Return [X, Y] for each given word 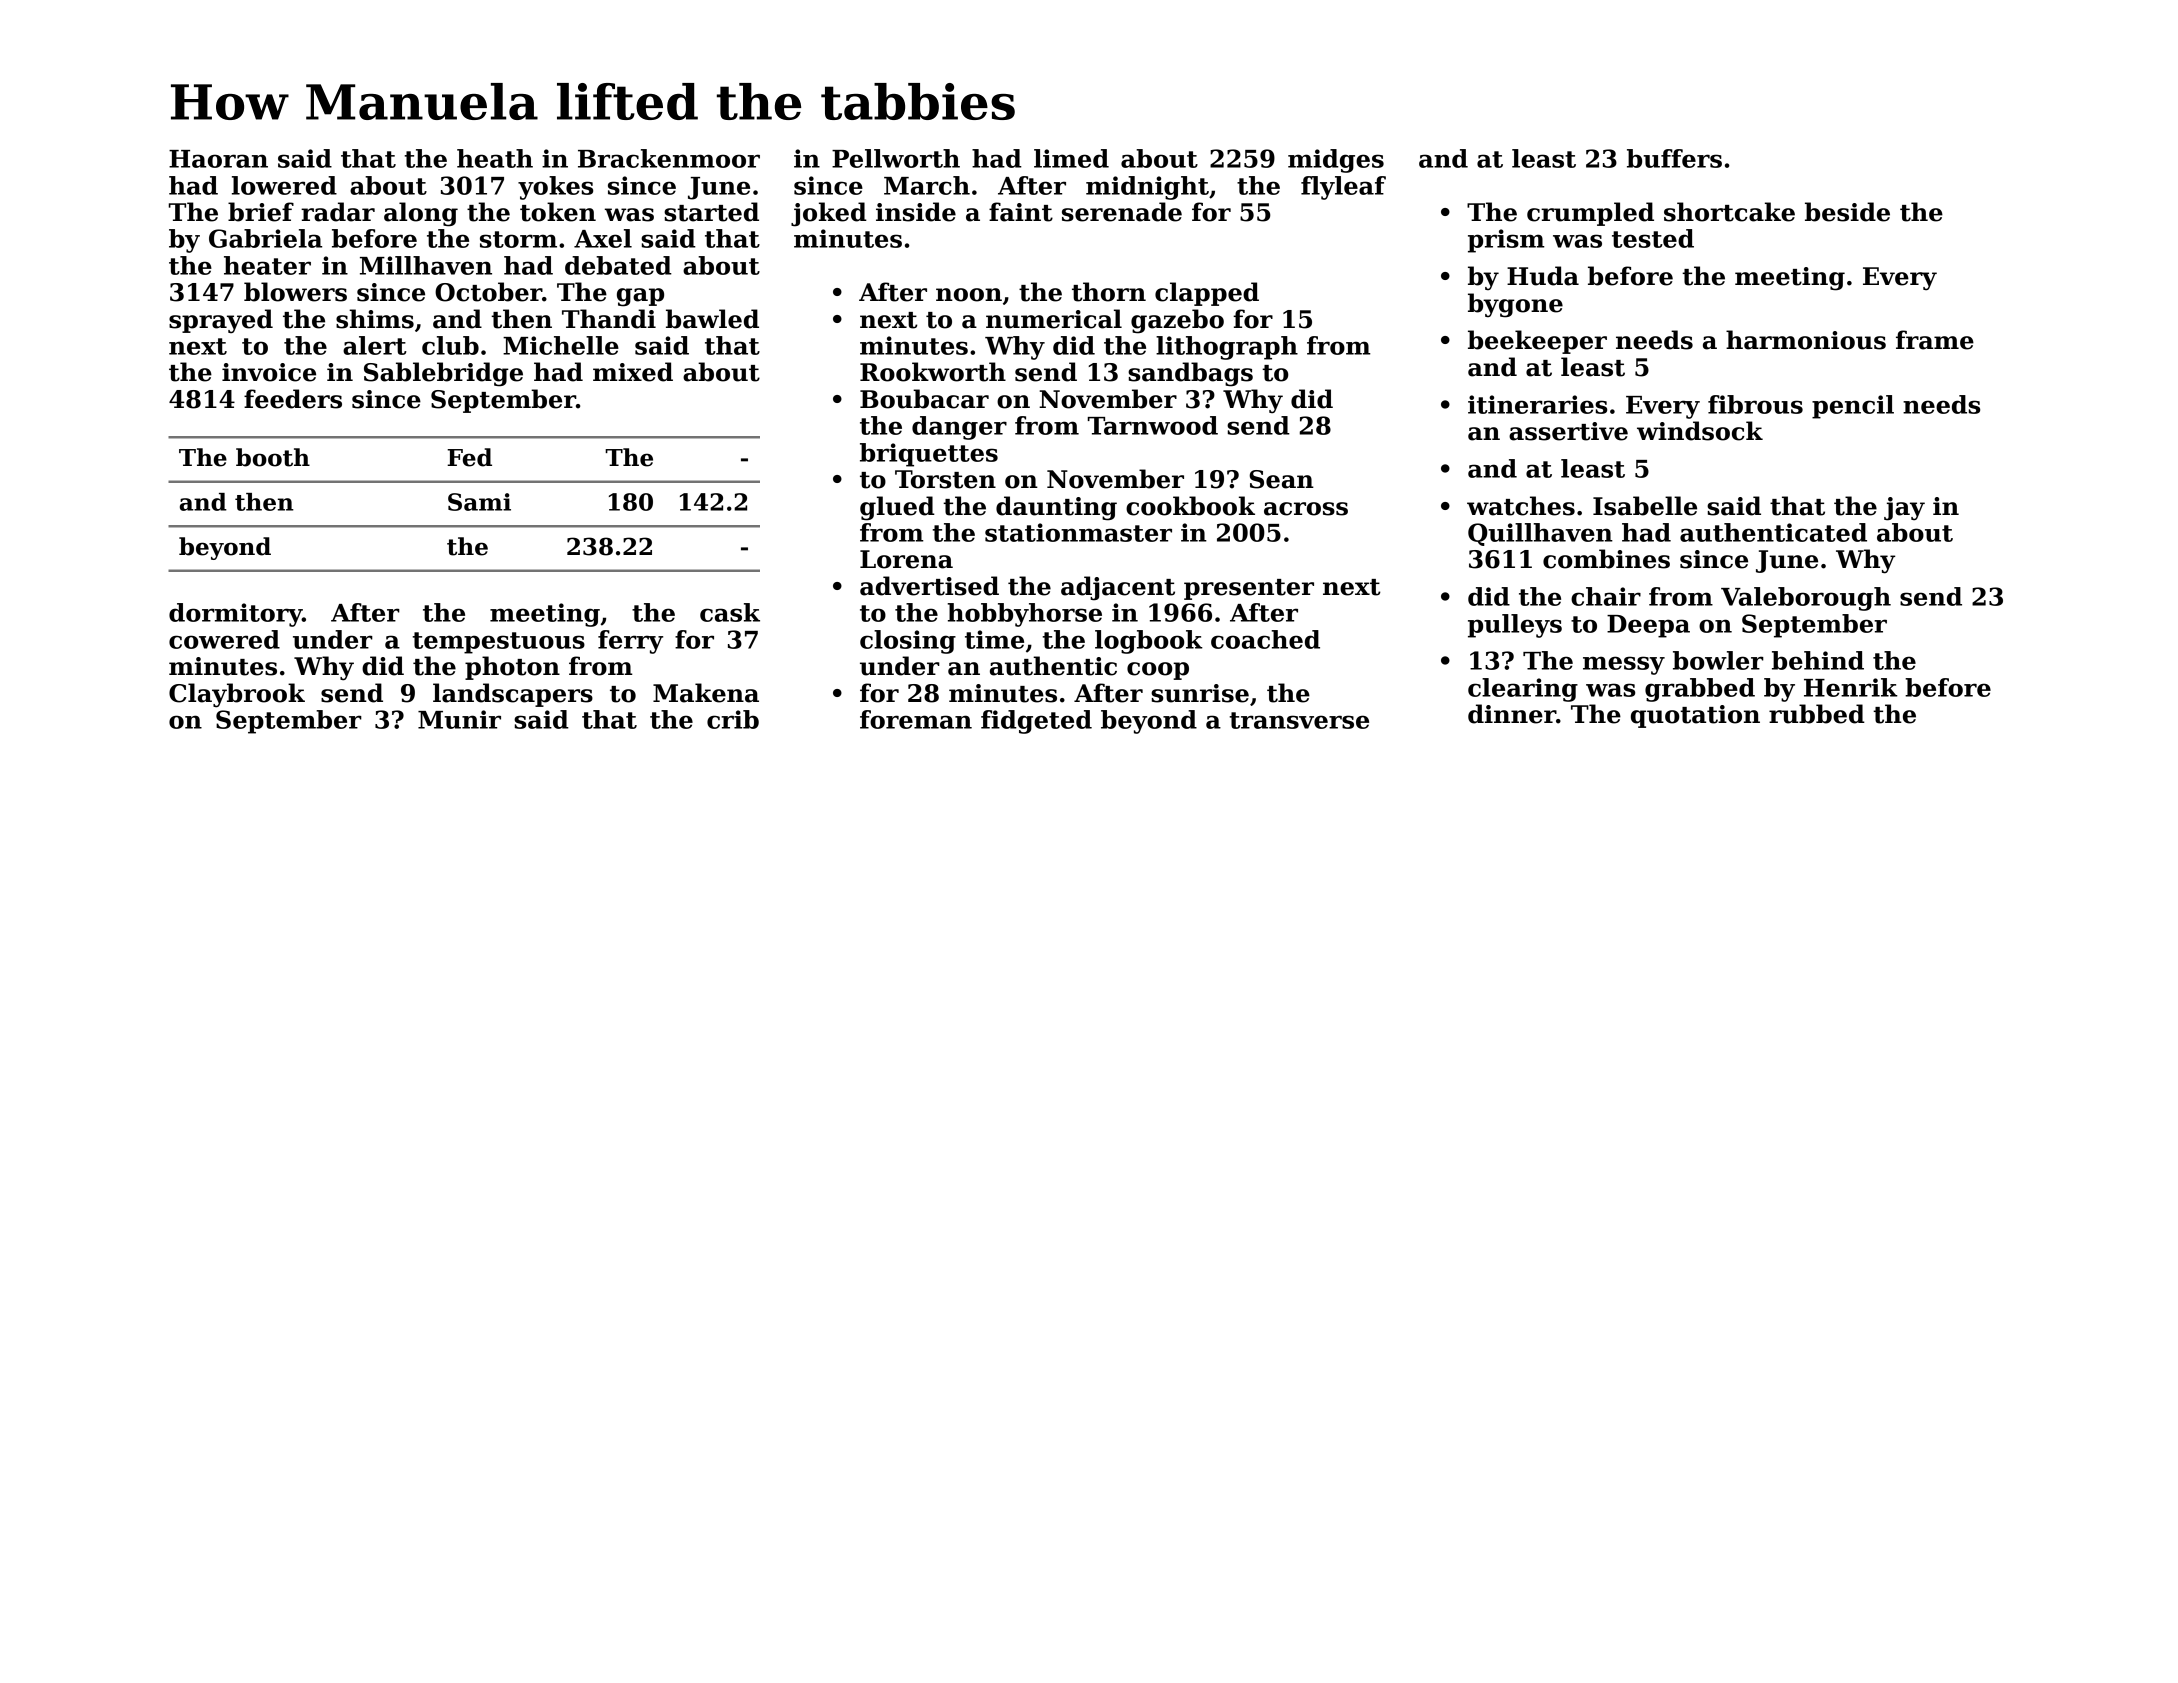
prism [1506, 241]
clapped [1207, 294]
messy [1624, 665]
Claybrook [237, 695]
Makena [706, 693]
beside [1847, 212]
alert [375, 345]
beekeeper [1537, 342]
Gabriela [265, 238]
